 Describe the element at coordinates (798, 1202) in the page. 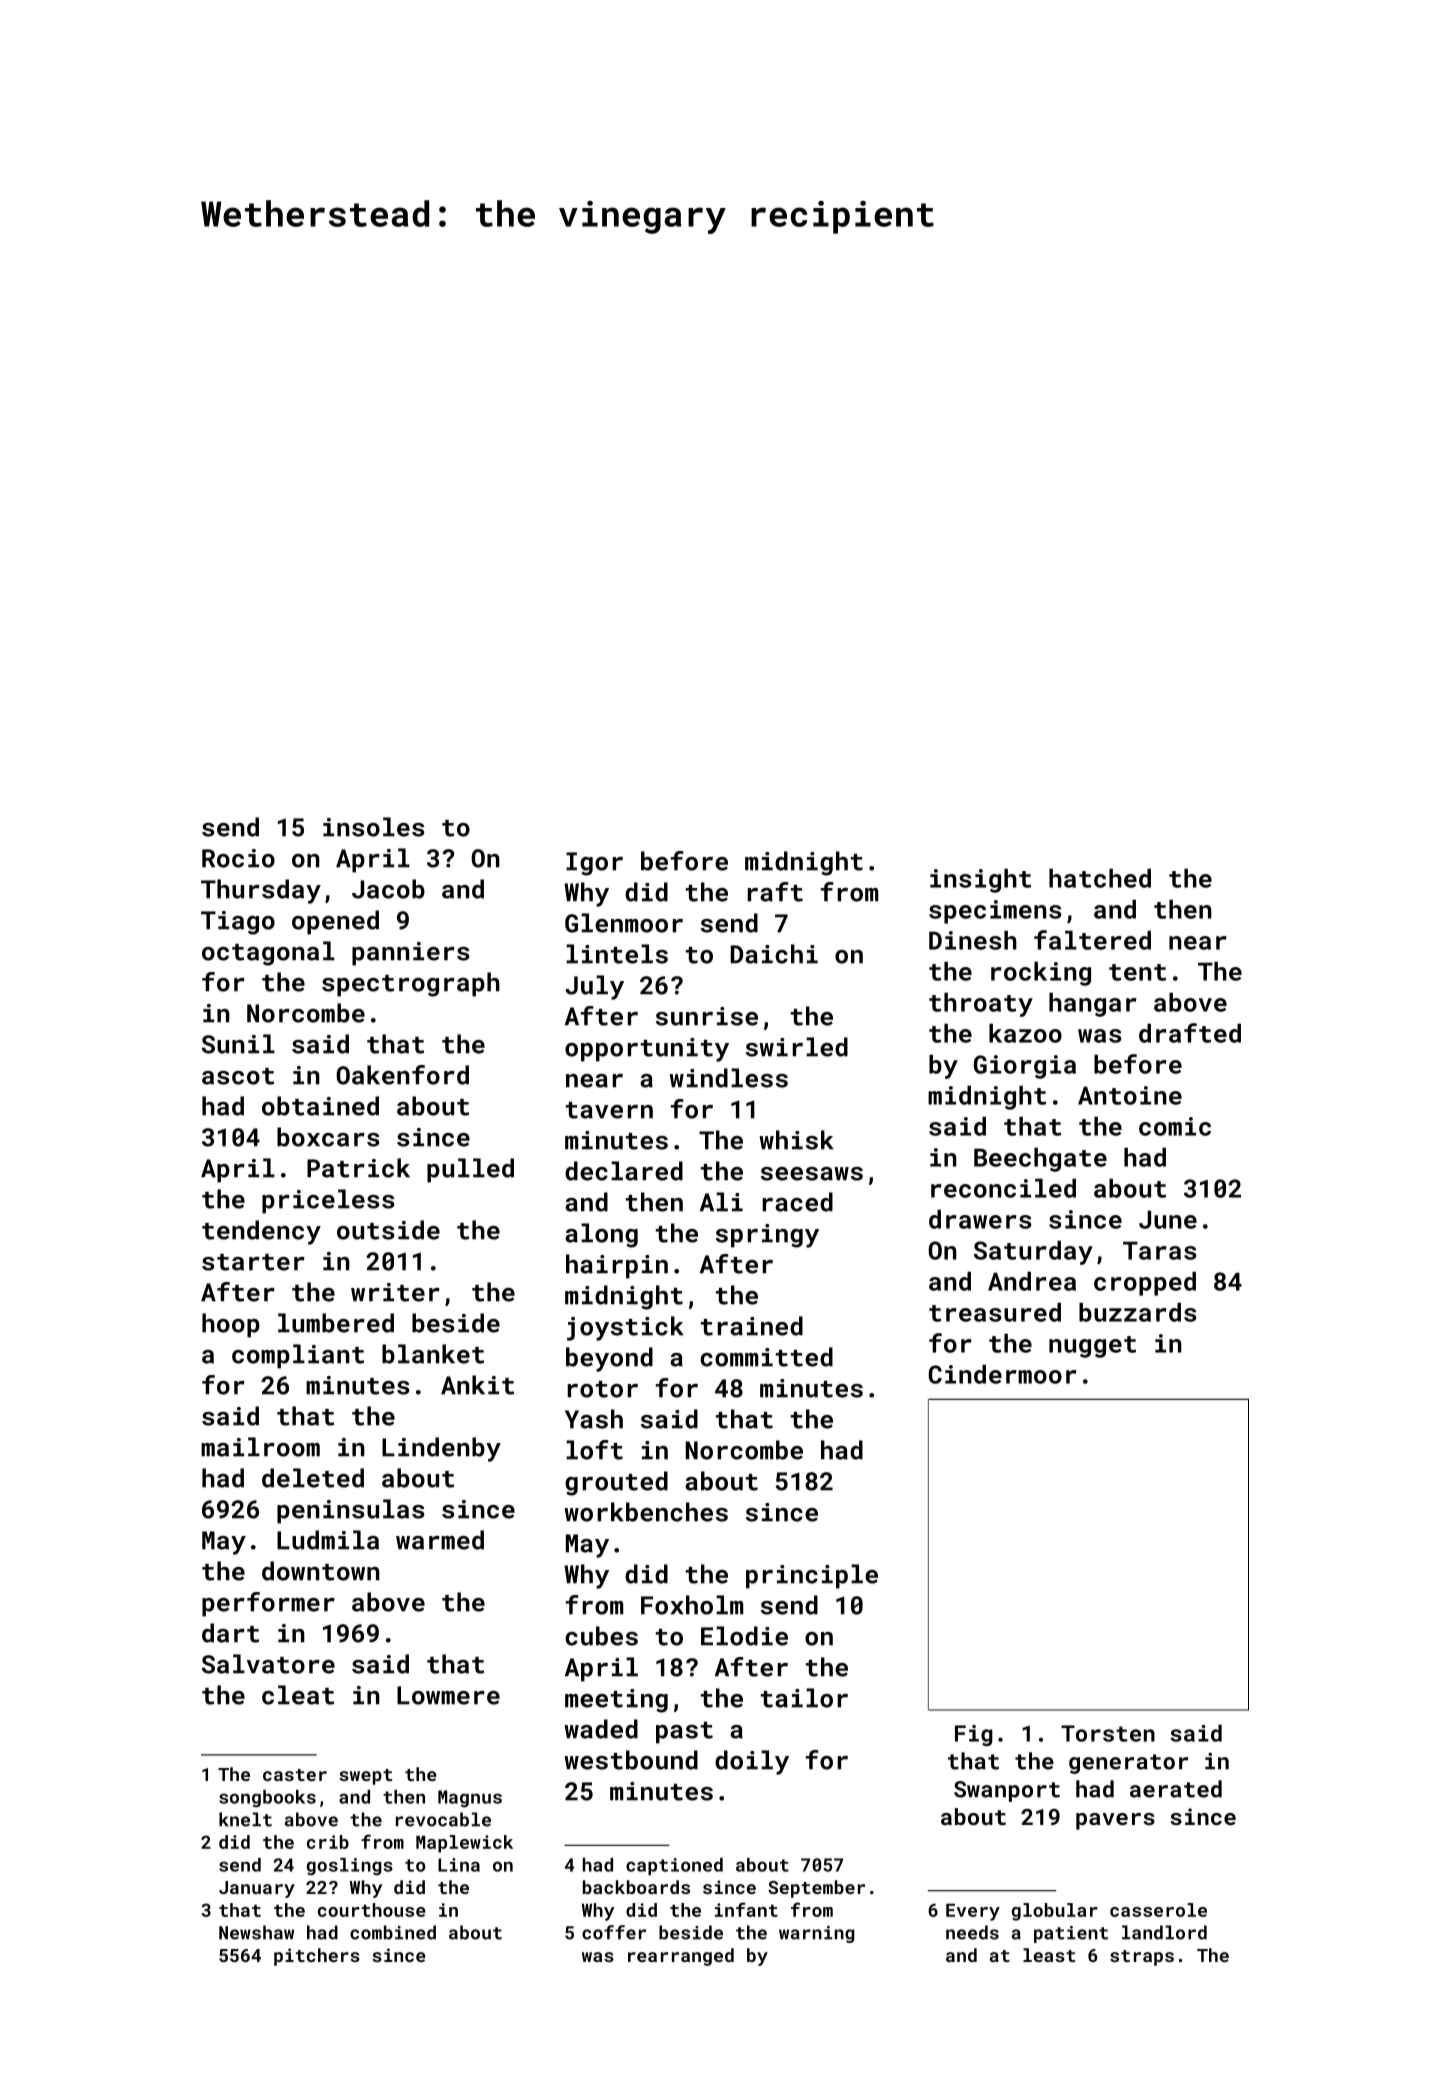

I see `raced` at that location.
